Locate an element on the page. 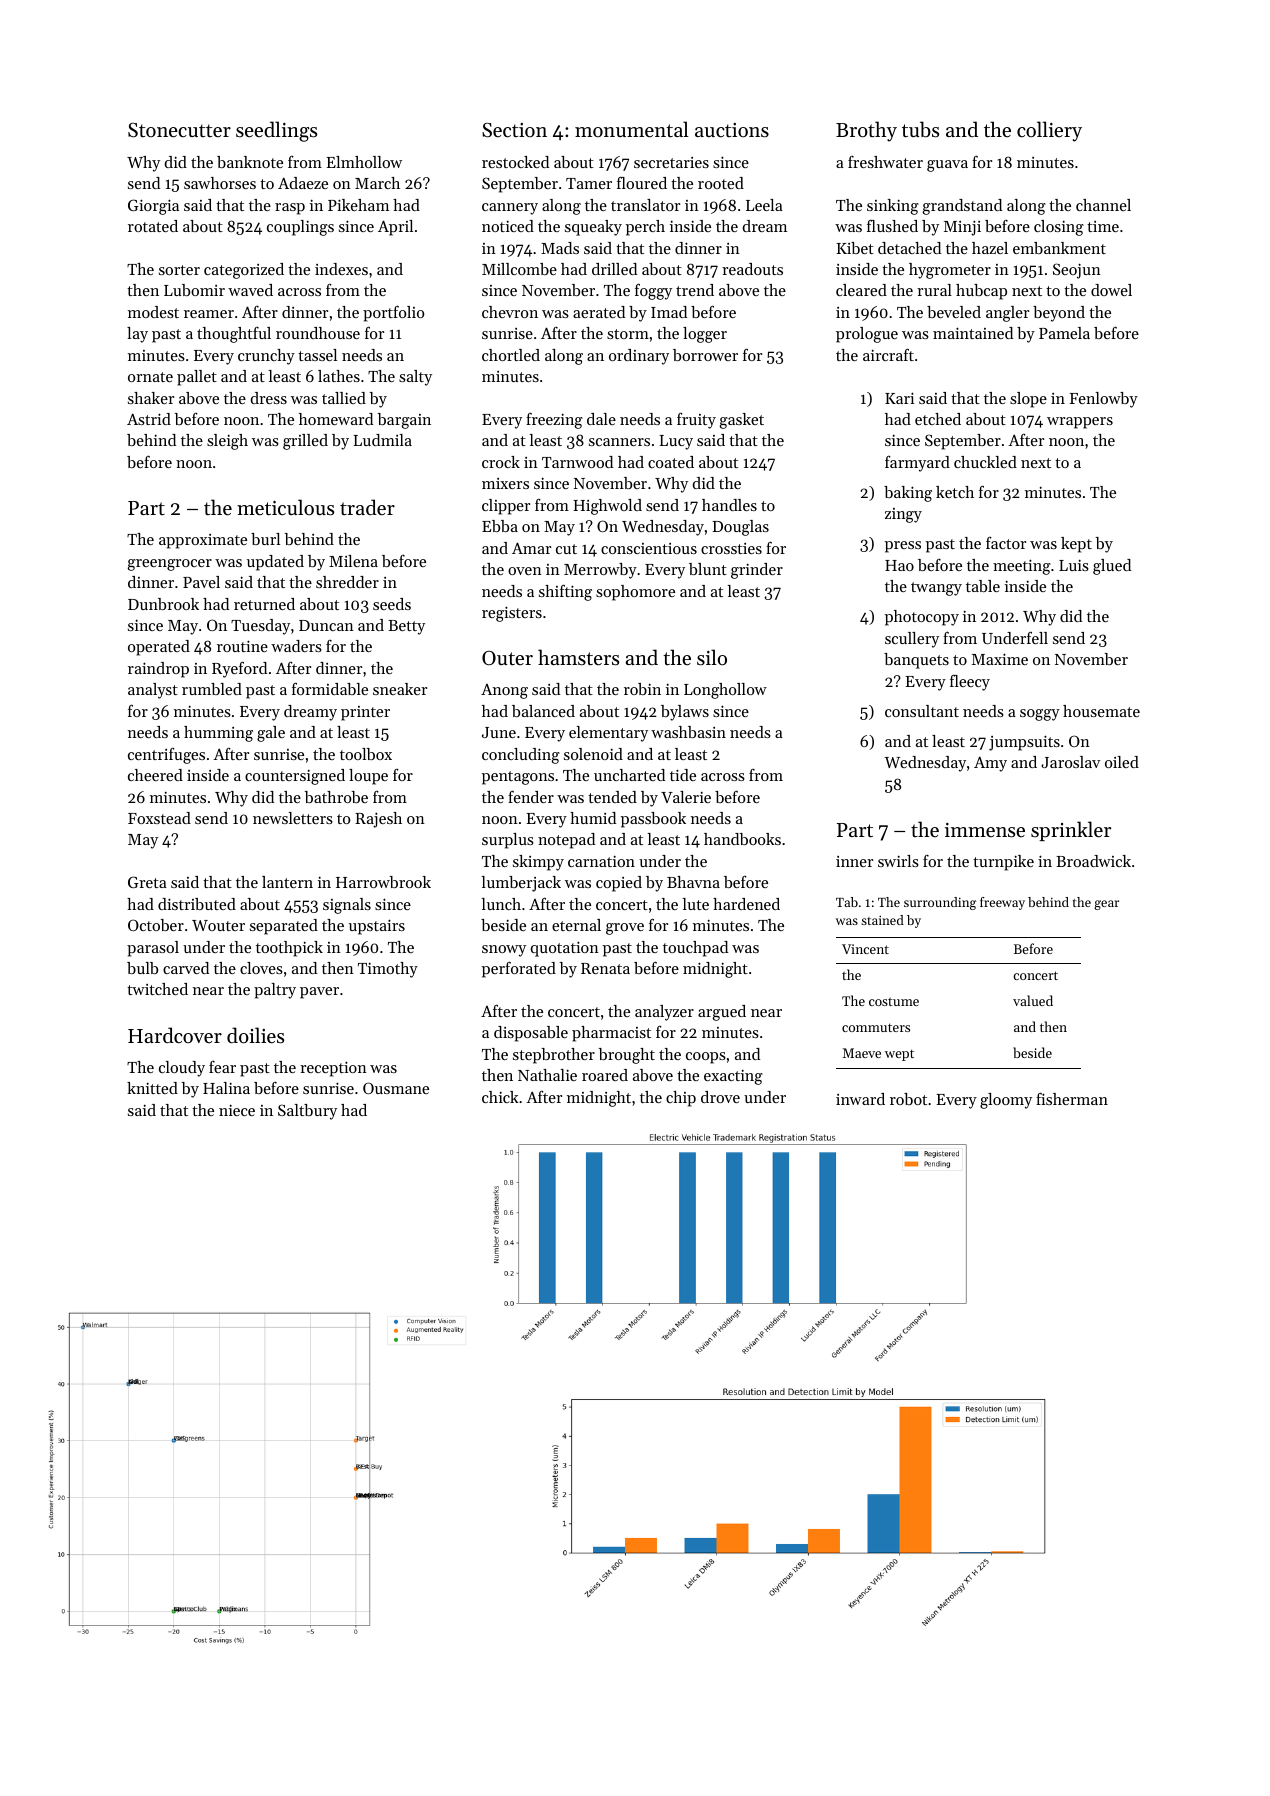  modest is located at coordinates (153, 312).
